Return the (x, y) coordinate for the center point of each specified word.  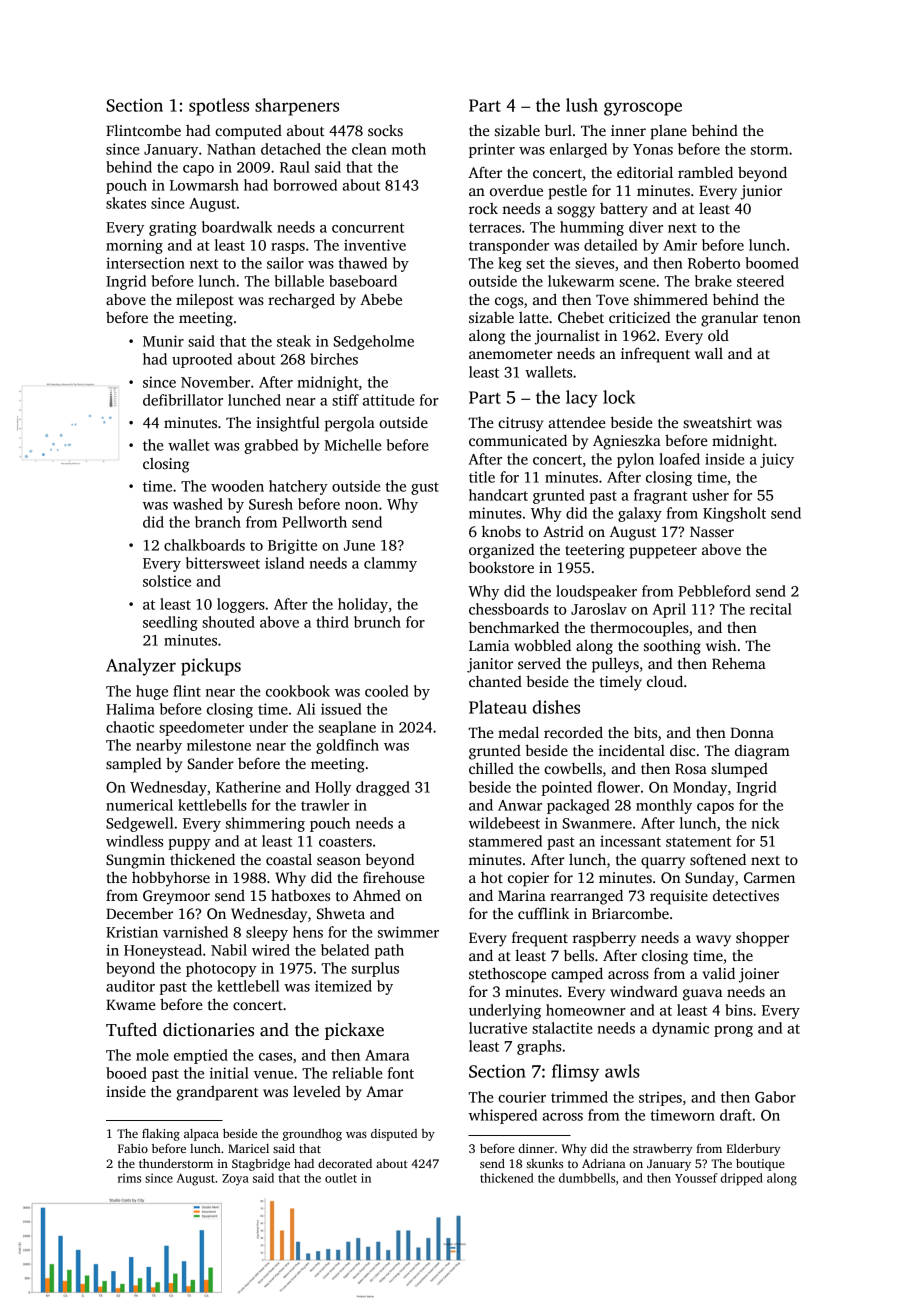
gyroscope (643, 109)
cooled (387, 691)
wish (721, 645)
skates (126, 203)
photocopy (221, 969)
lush (582, 105)
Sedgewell (139, 824)
